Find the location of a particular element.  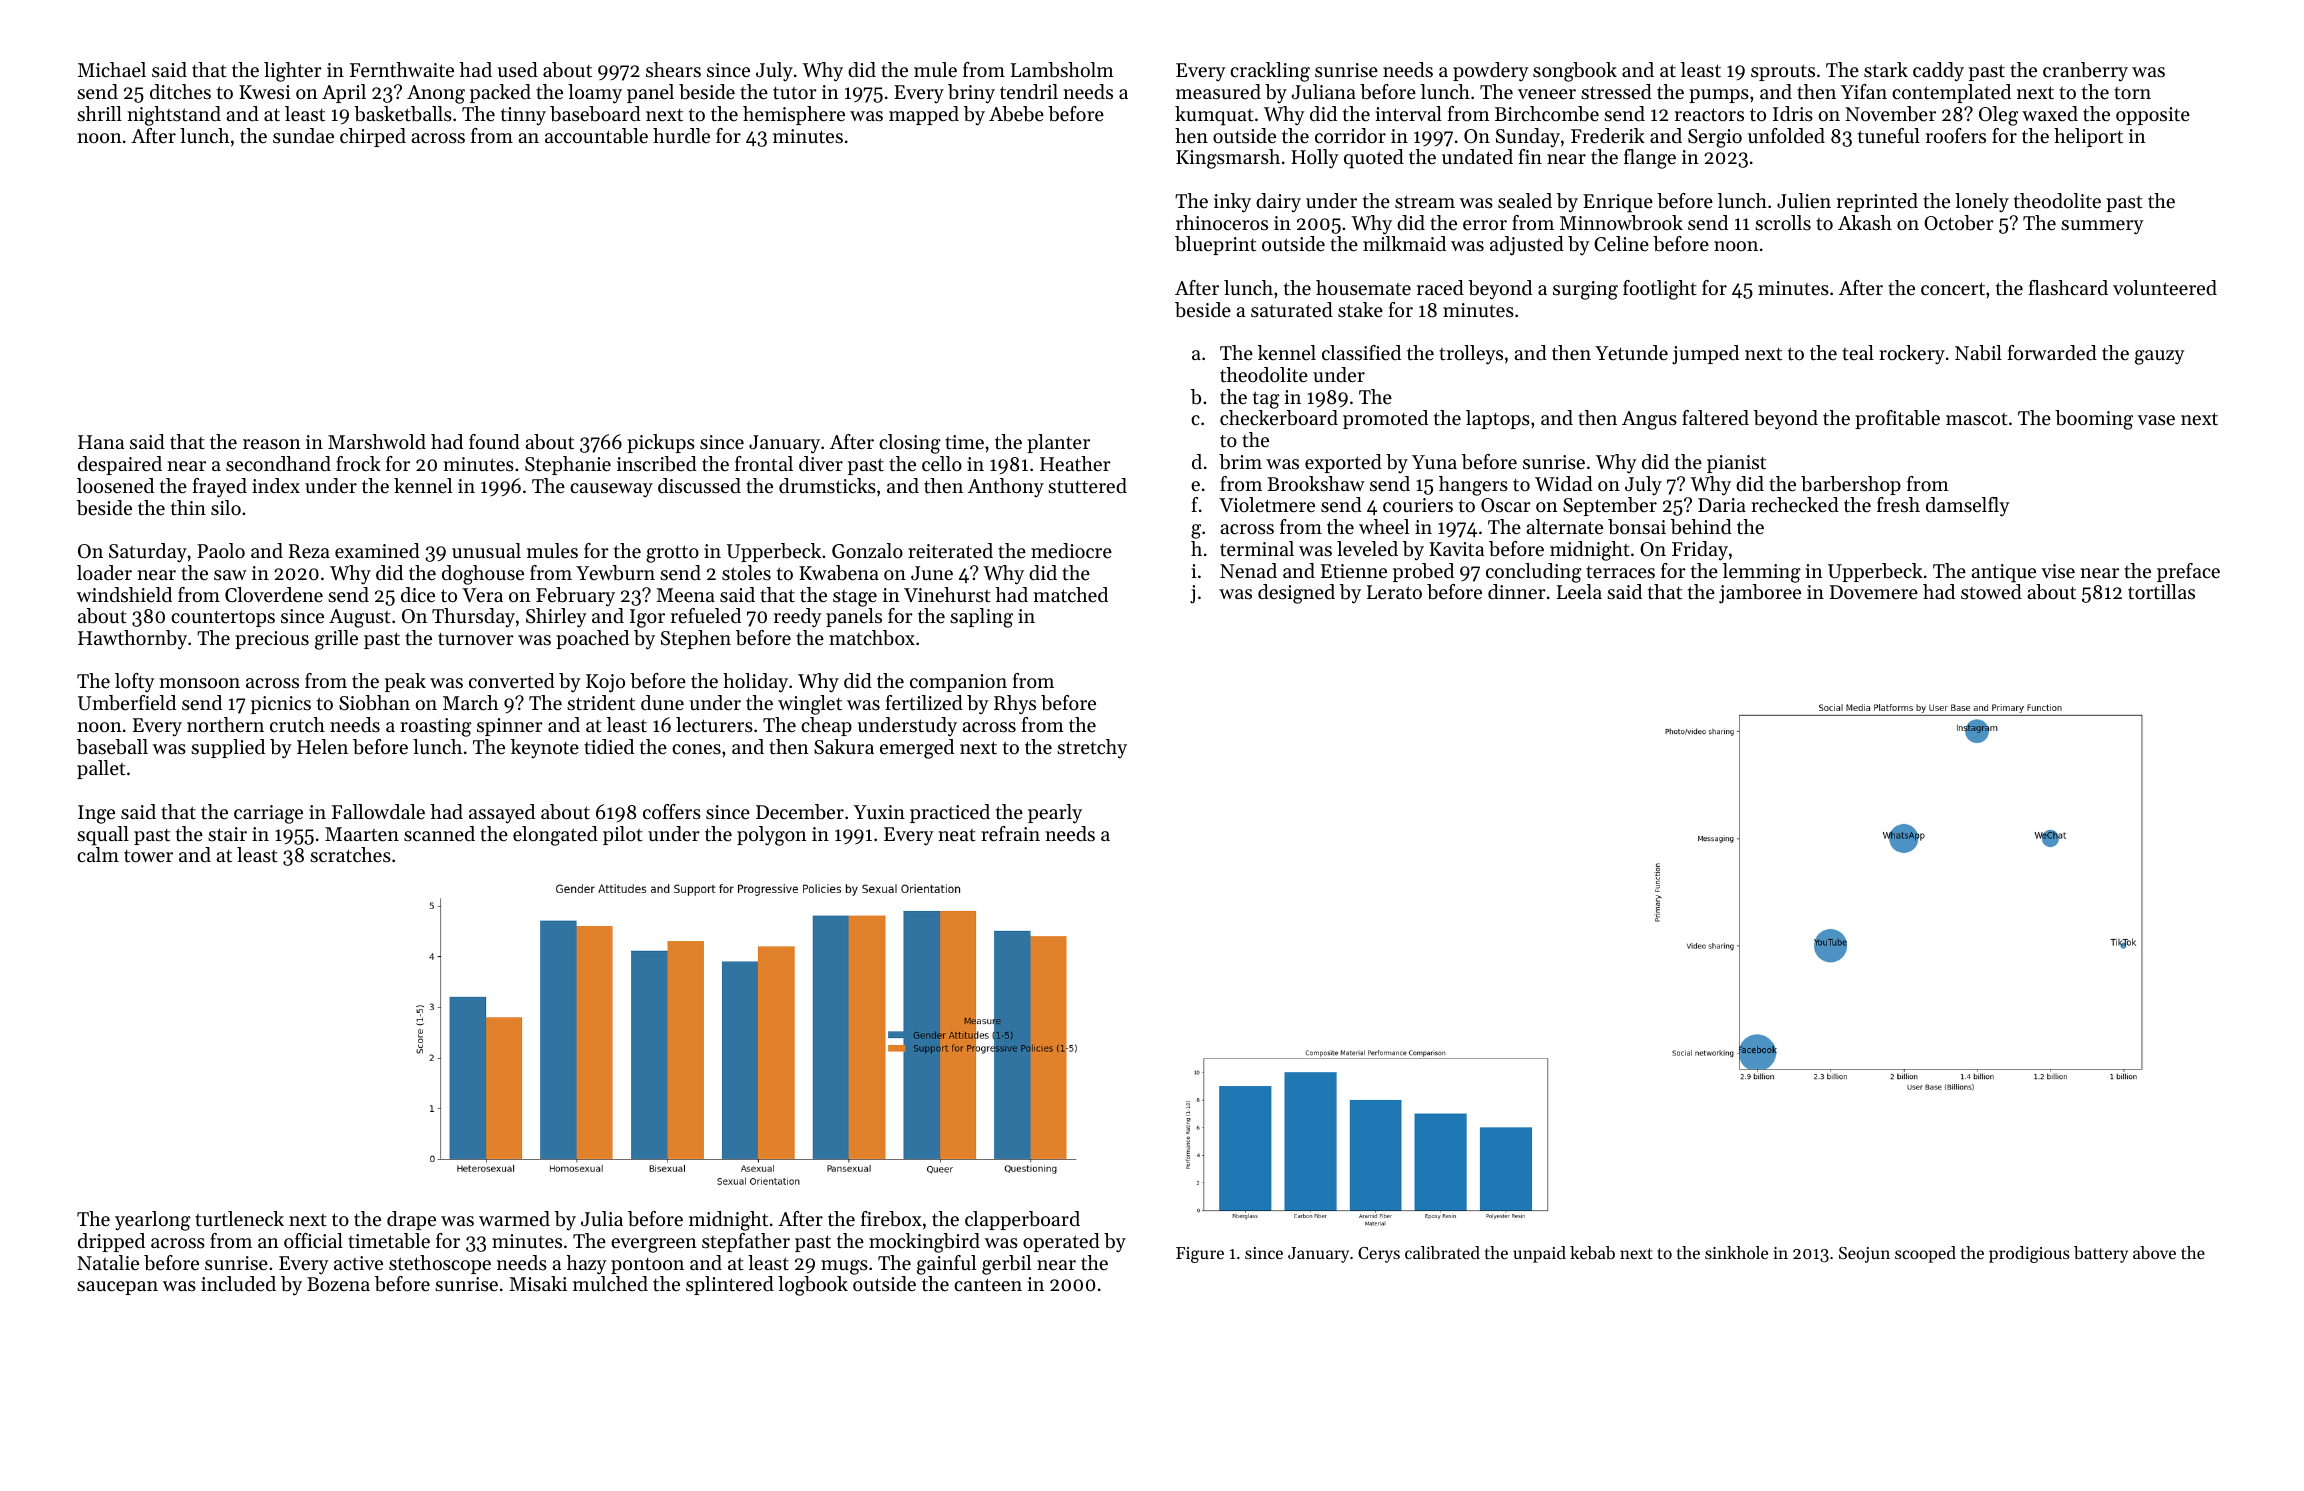

polygon is located at coordinates (772, 836).
